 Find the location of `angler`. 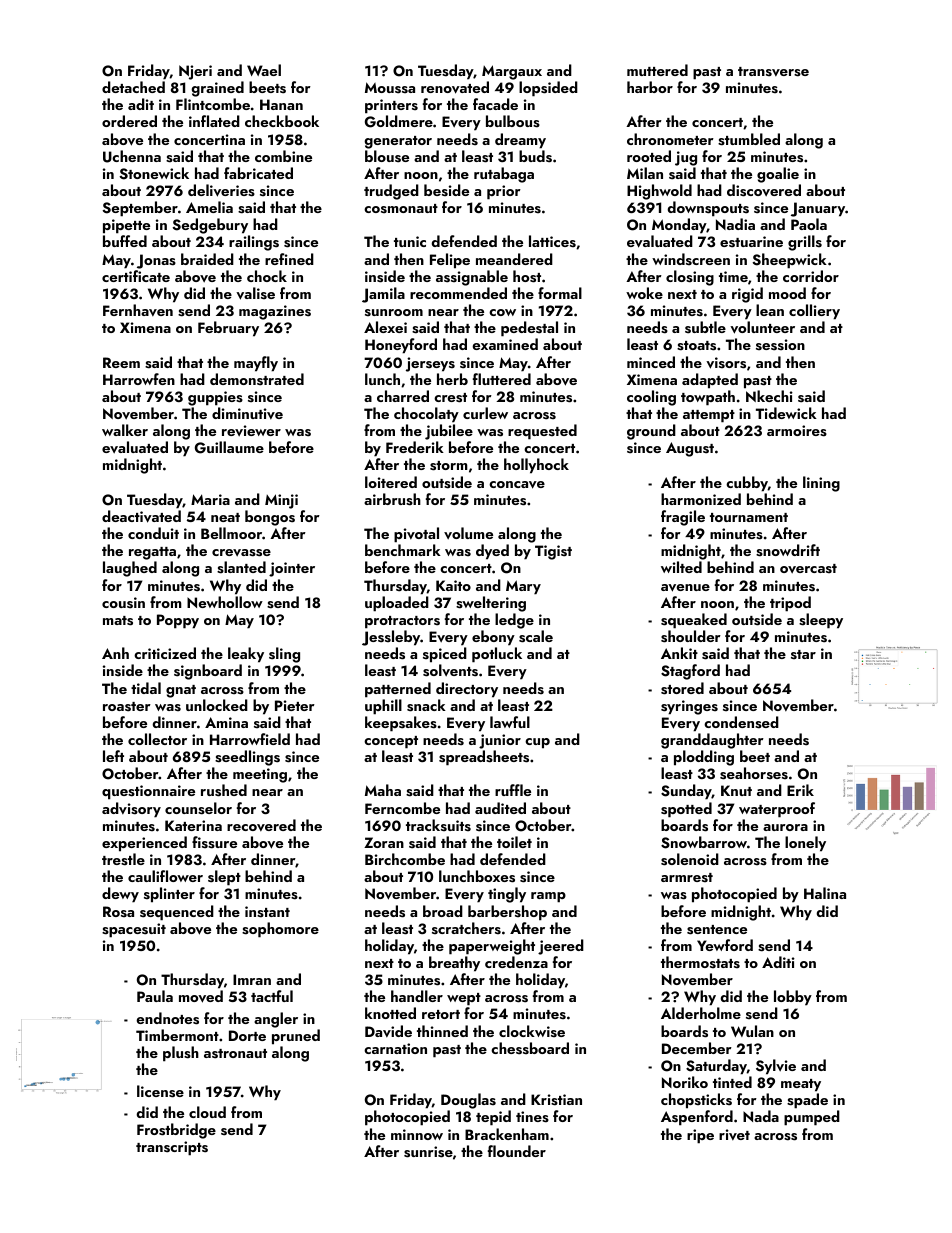

angler is located at coordinates (276, 1020).
